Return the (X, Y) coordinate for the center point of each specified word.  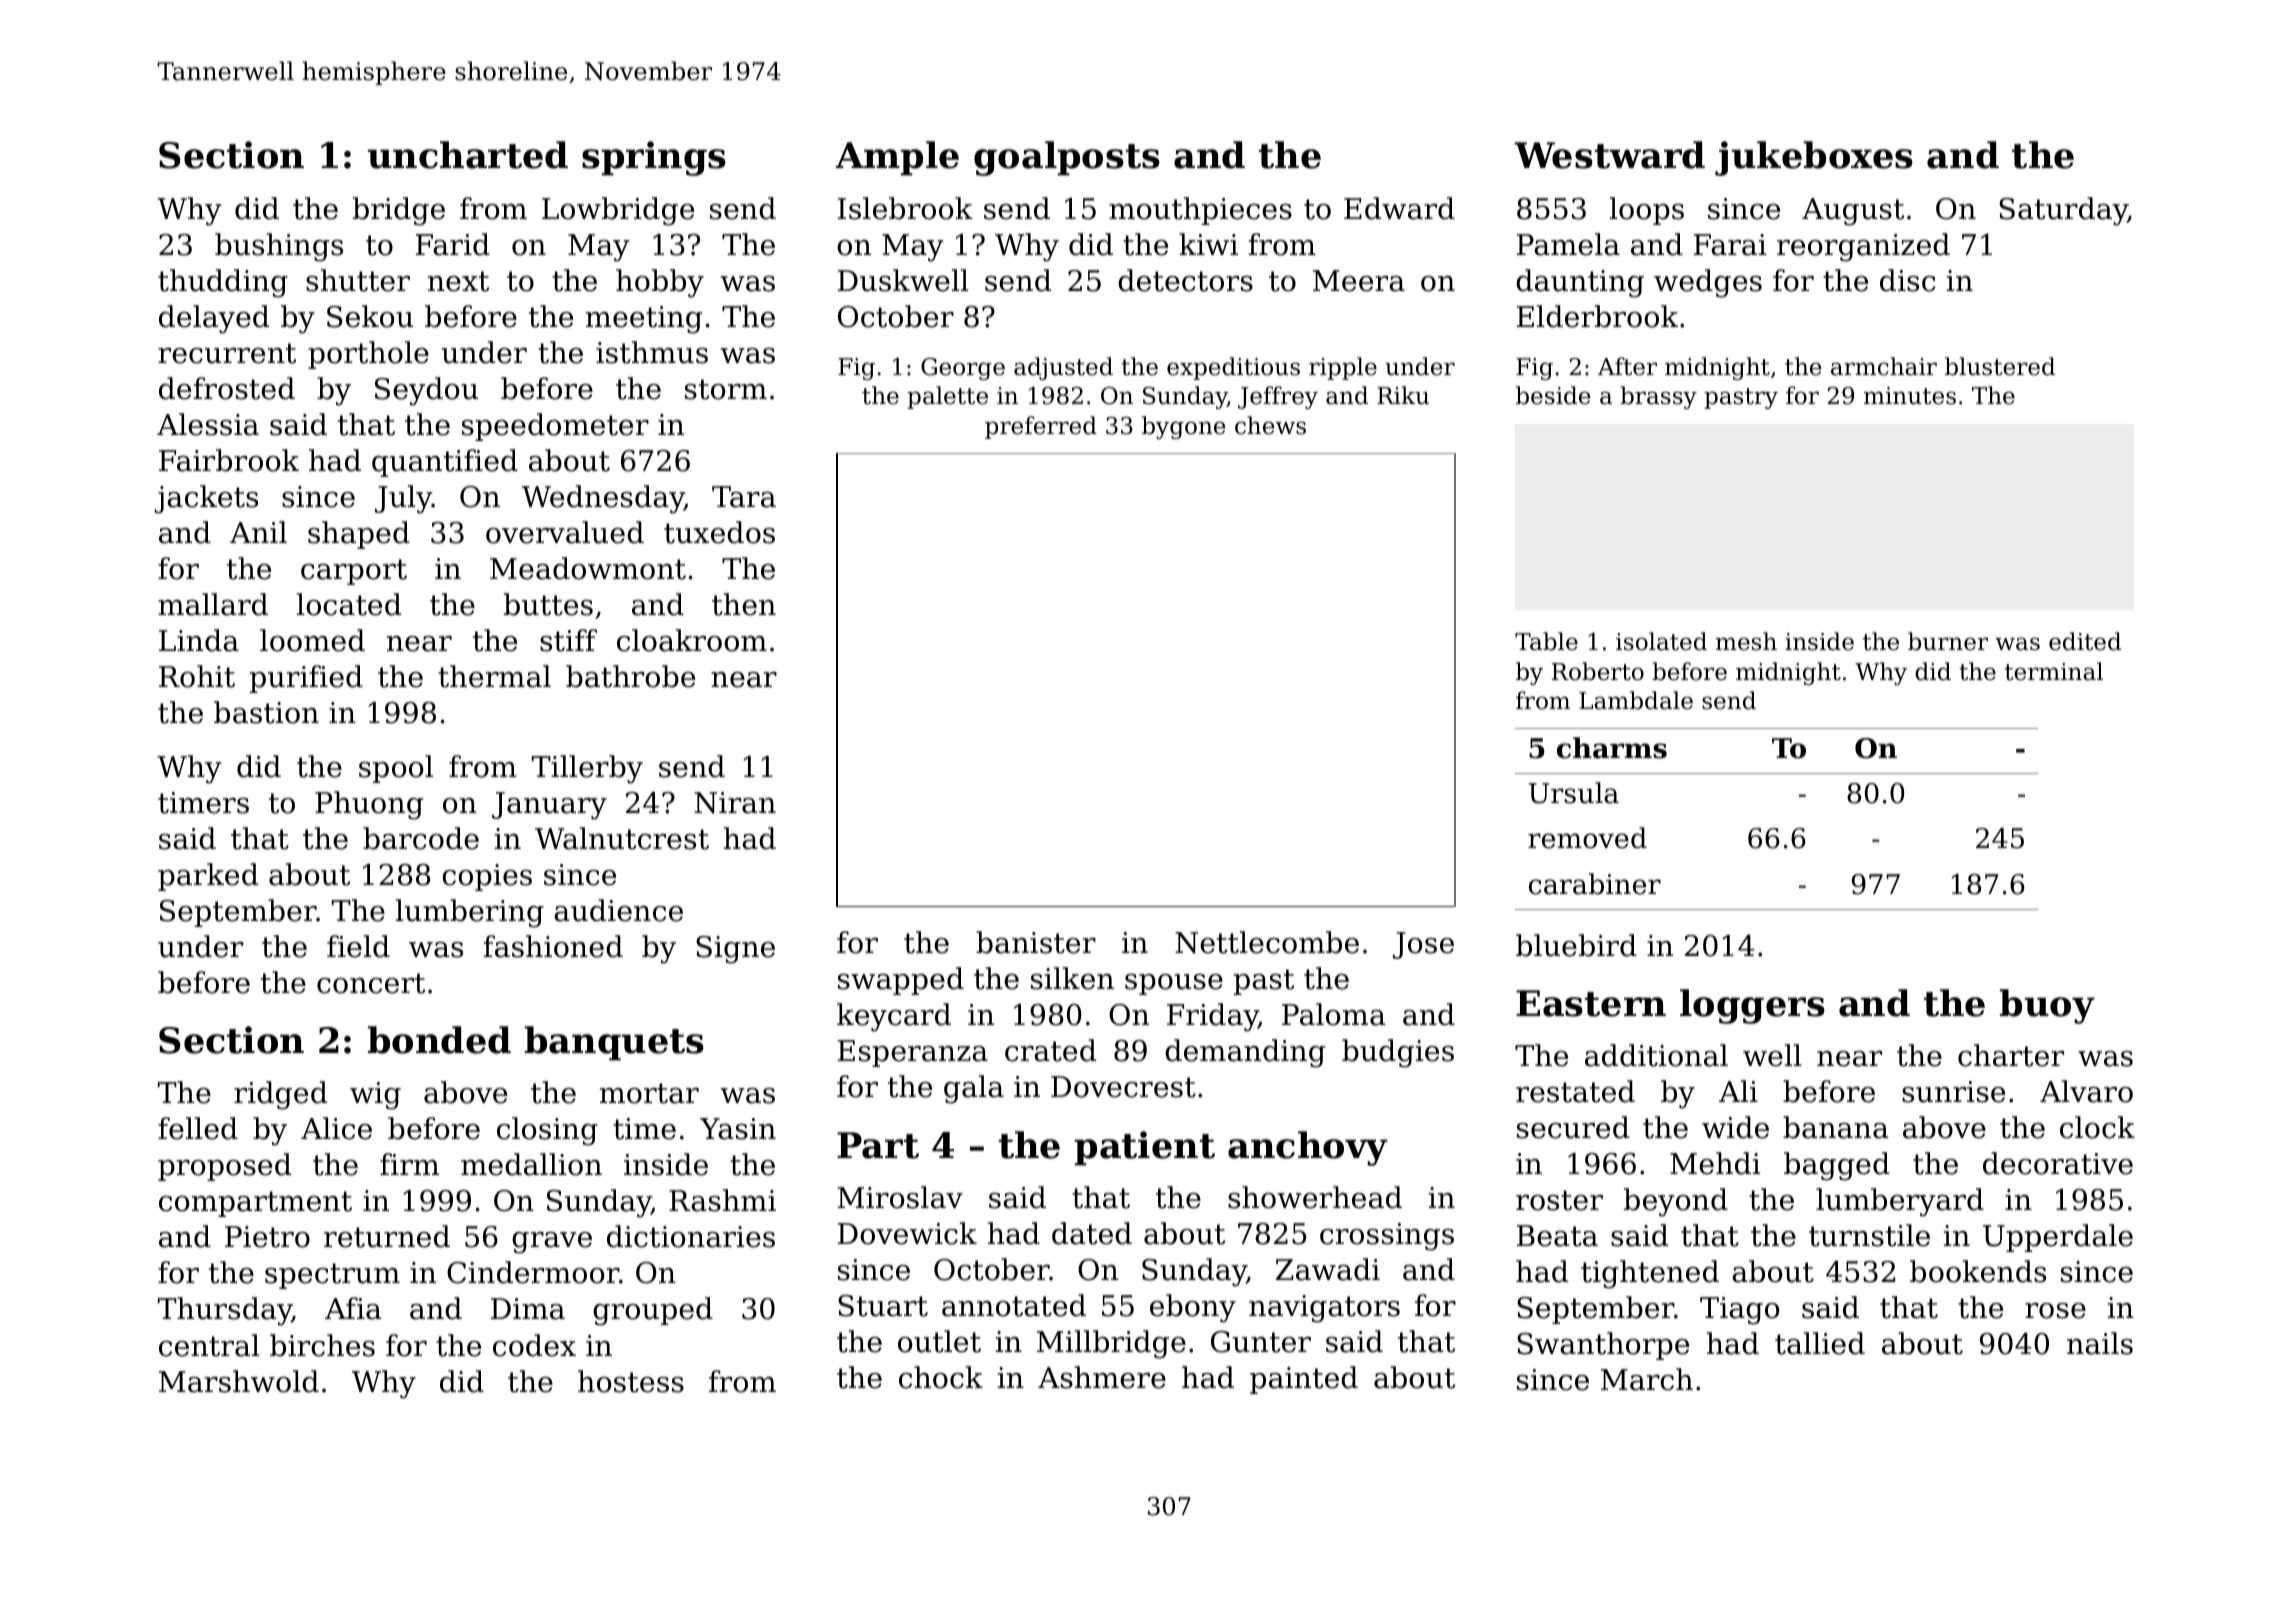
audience (618, 910)
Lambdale (1636, 700)
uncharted (468, 155)
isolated (1661, 641)
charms (1612, 748)
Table (1546, 641)
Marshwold (239, 1381)
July (403, 499)
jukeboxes (1814, 158)
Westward (1609, 155)
